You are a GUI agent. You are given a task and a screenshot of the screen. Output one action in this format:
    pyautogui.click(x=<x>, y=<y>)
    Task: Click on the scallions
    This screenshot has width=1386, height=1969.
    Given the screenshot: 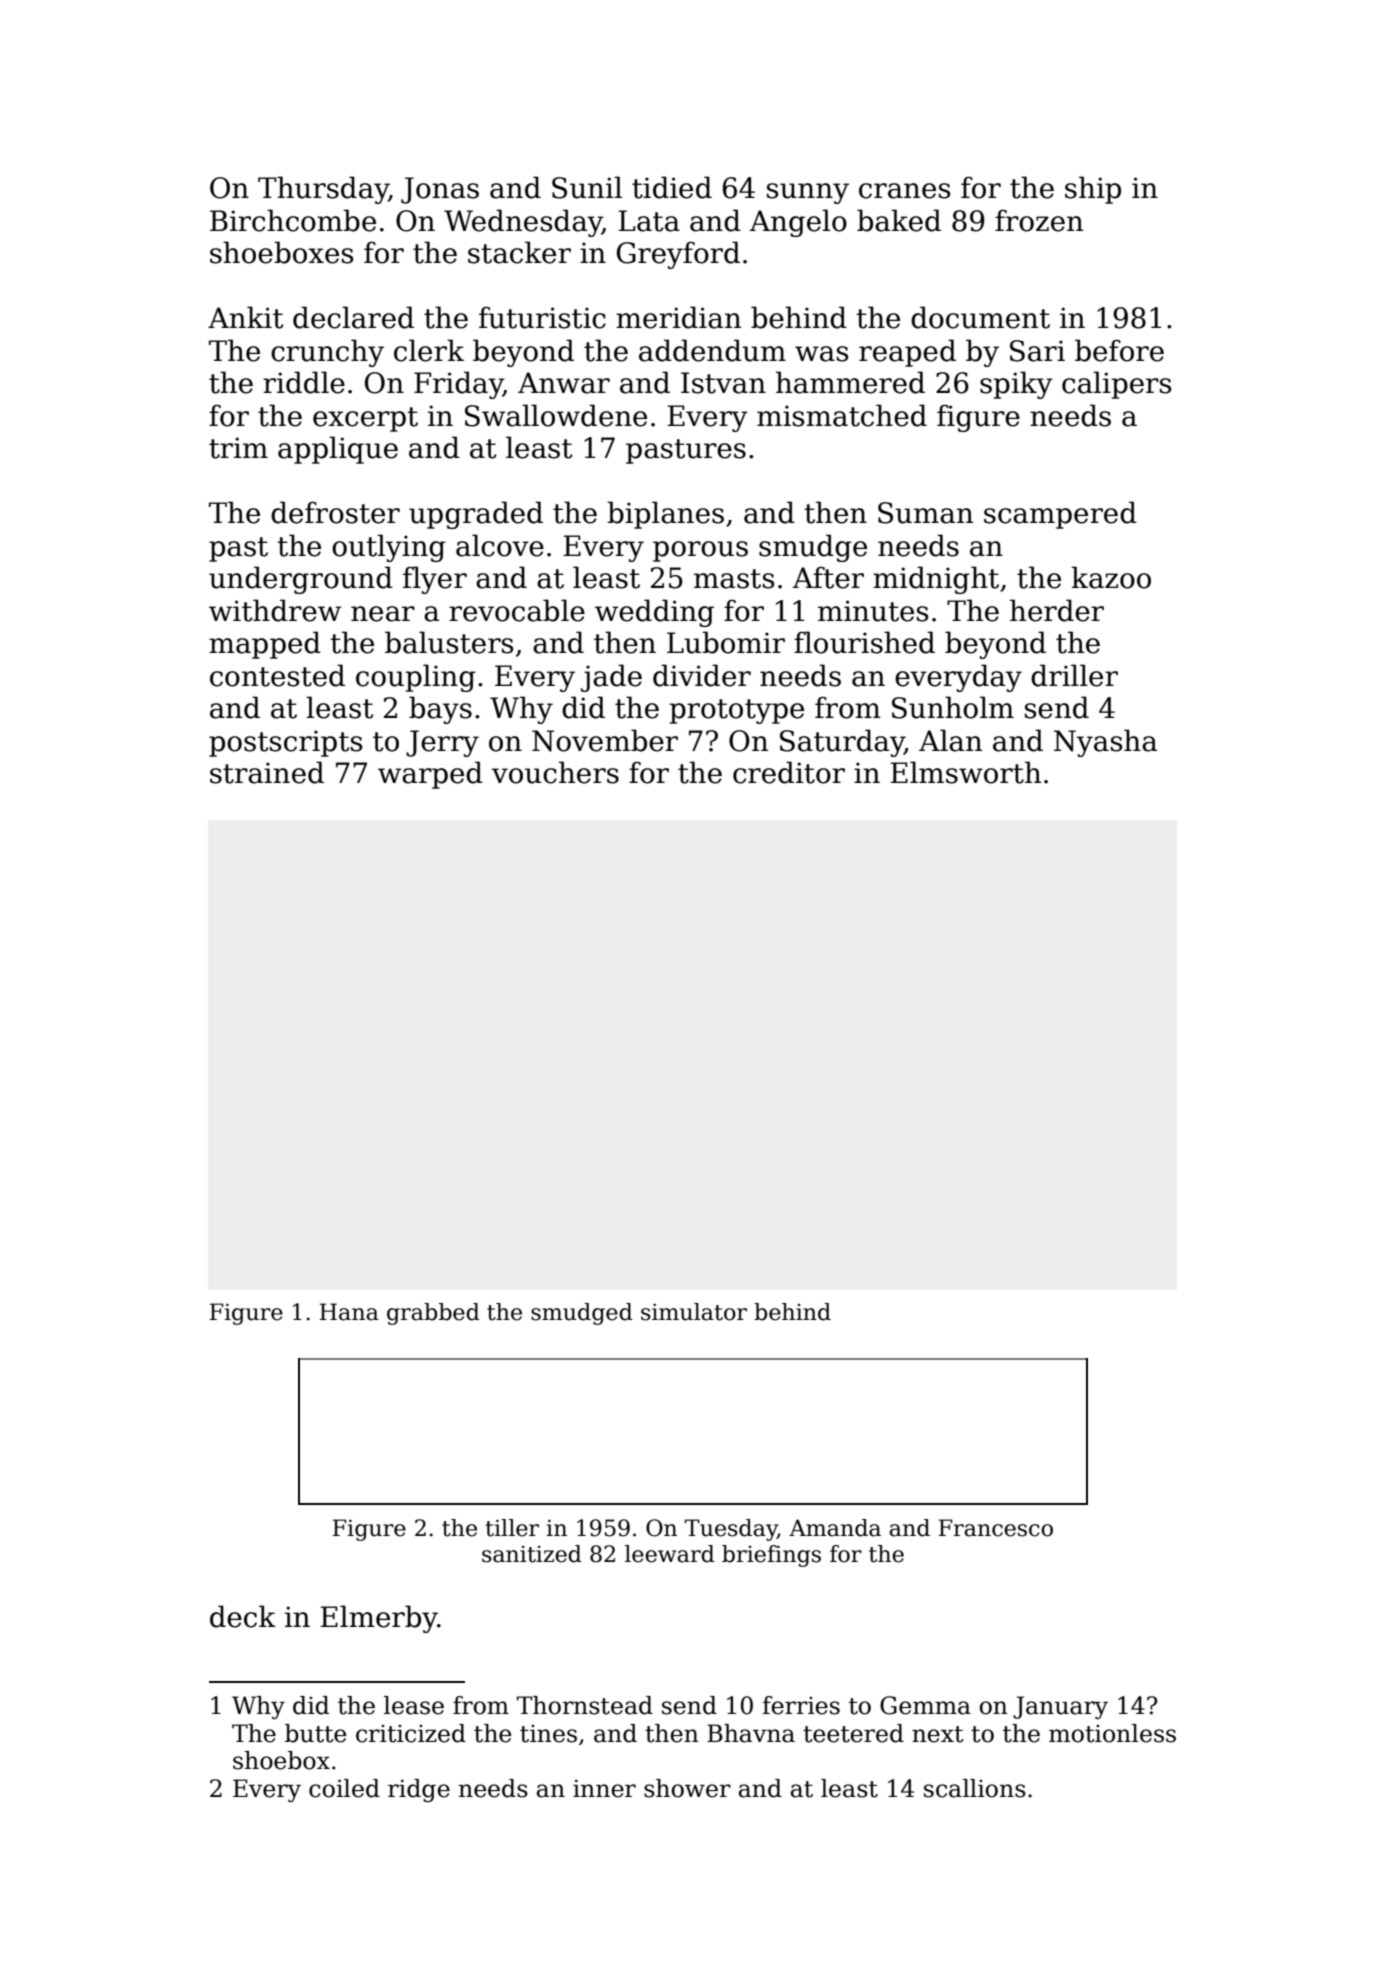 What is the action you would take?
    pyautogui.click(x=975, y=1788)
